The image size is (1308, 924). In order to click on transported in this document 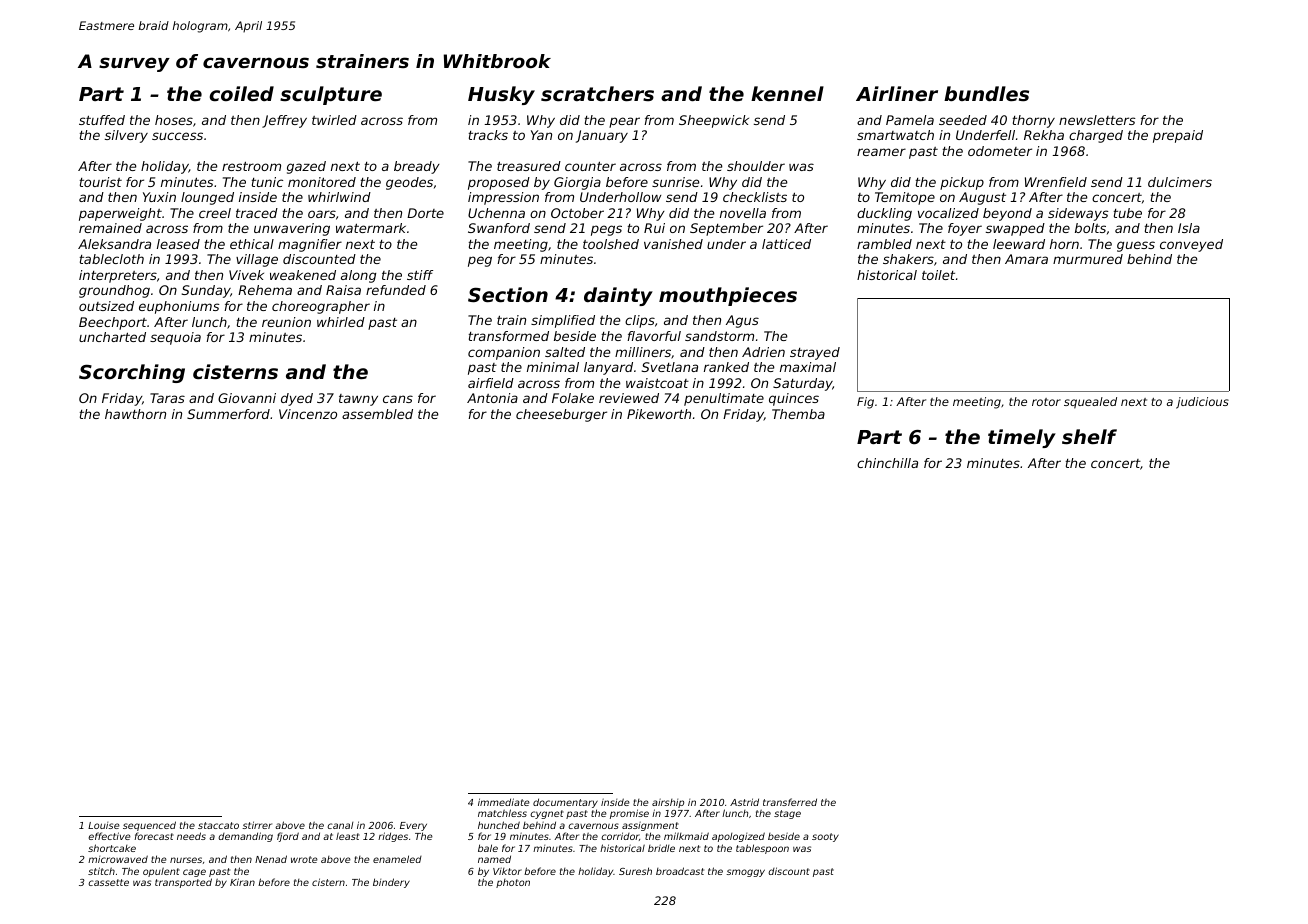, I will do `click(183, 883)`.
